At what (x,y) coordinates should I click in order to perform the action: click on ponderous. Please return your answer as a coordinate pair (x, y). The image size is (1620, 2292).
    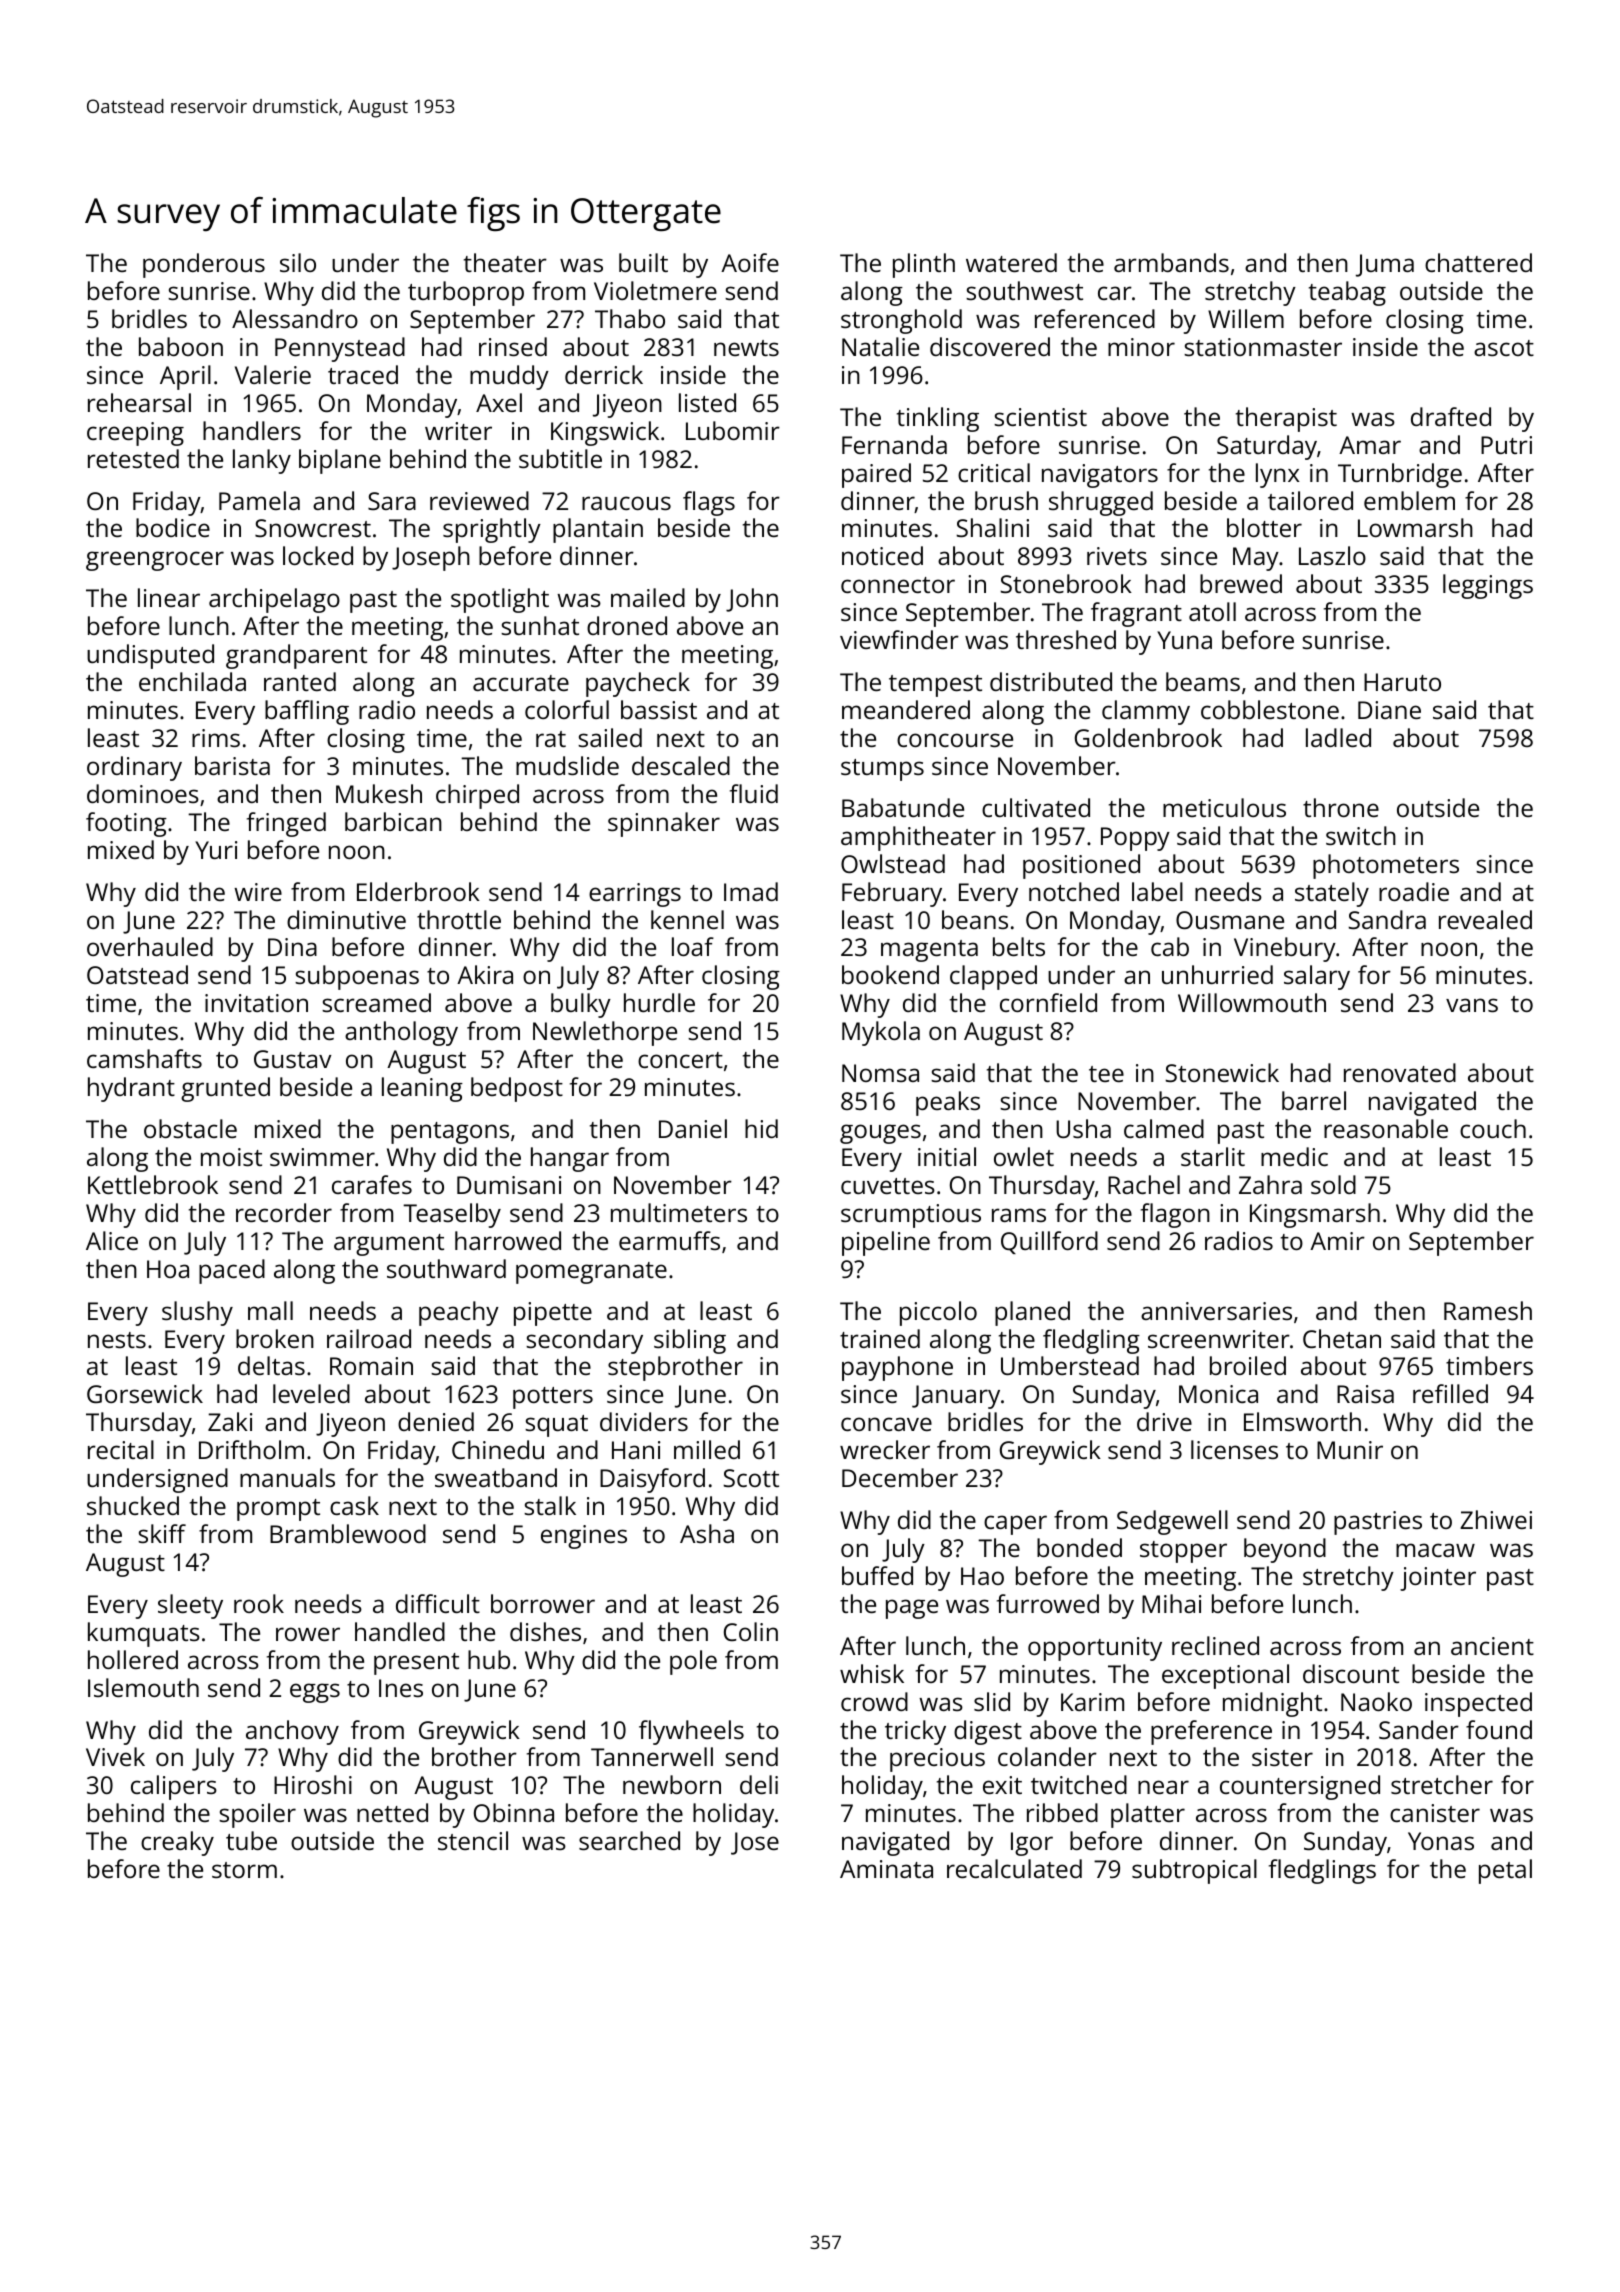
    Looking at the image, I should click on (204, 265).
